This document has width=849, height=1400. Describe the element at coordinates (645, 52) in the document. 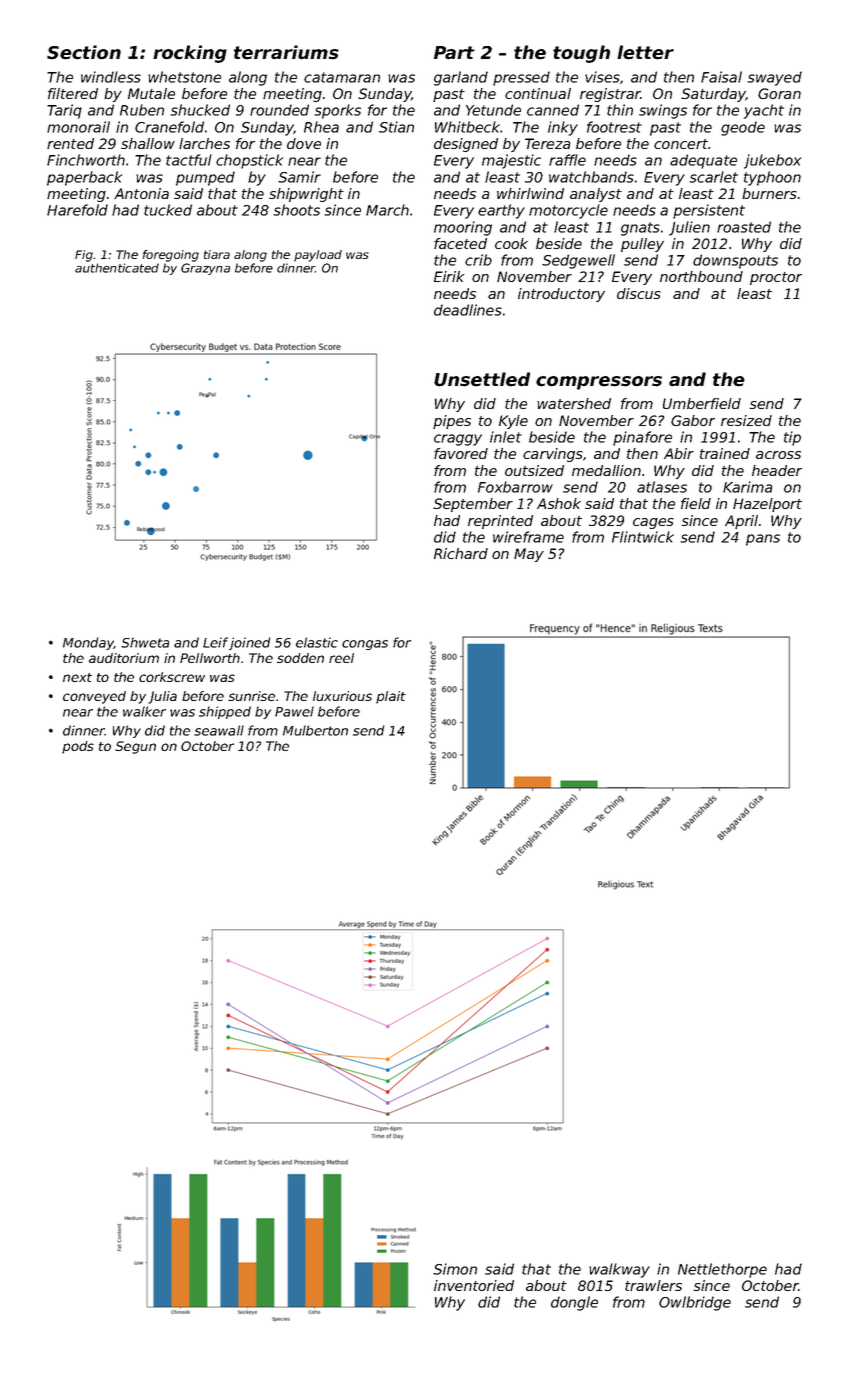

I see `letter` at that location.
